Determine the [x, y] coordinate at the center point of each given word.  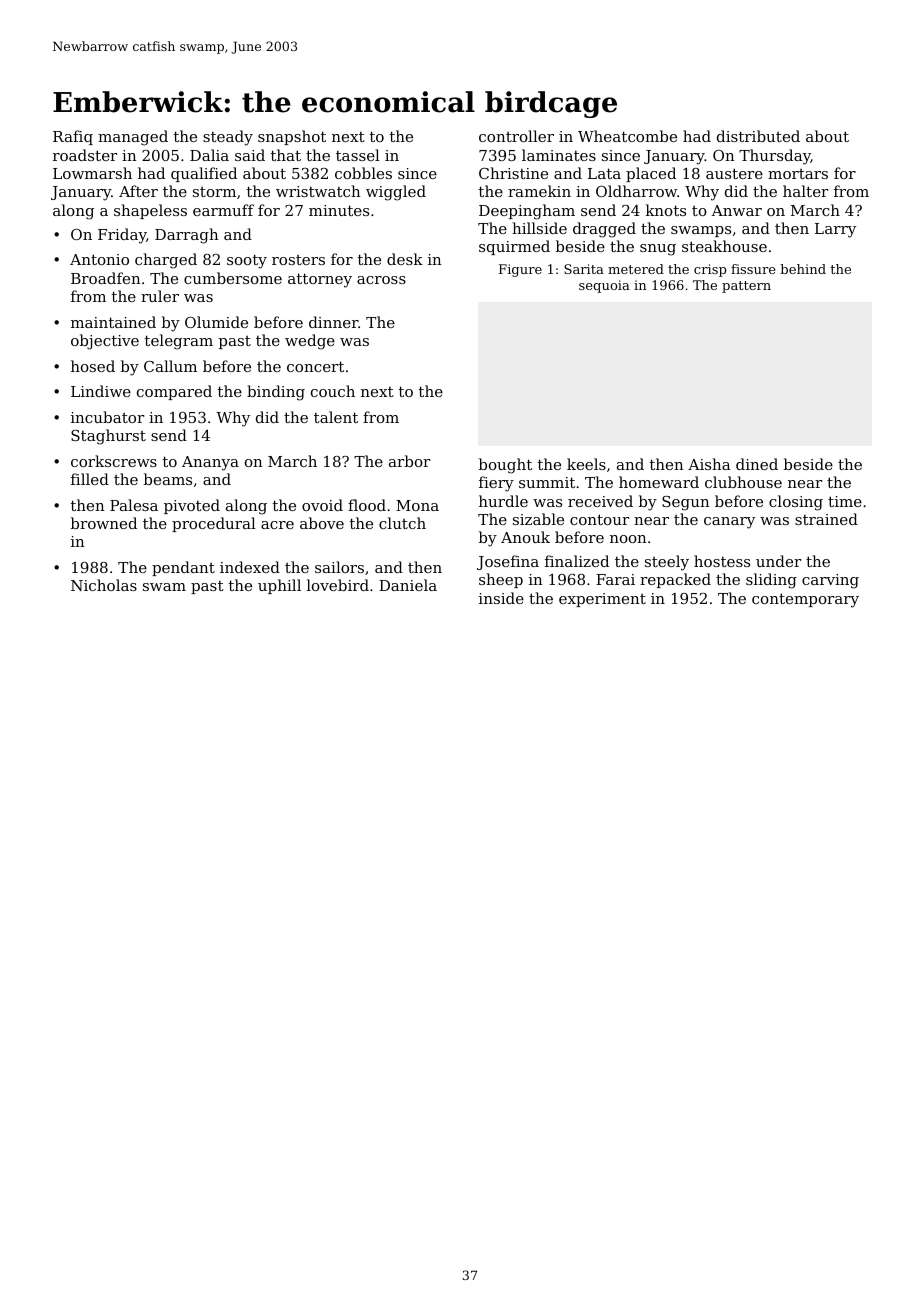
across [381, 280]
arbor [409, 461]
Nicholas [104, 585]
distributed [758, 136]
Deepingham [527, 212]
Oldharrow [636, 191]
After [138, 191]
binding [276, 393]
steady [228, 138]
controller [516, 136]
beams [168, 479]
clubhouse [743, 482]
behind [803, 269]
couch [333, 391]
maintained [113, 322]
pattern [746, 287]
